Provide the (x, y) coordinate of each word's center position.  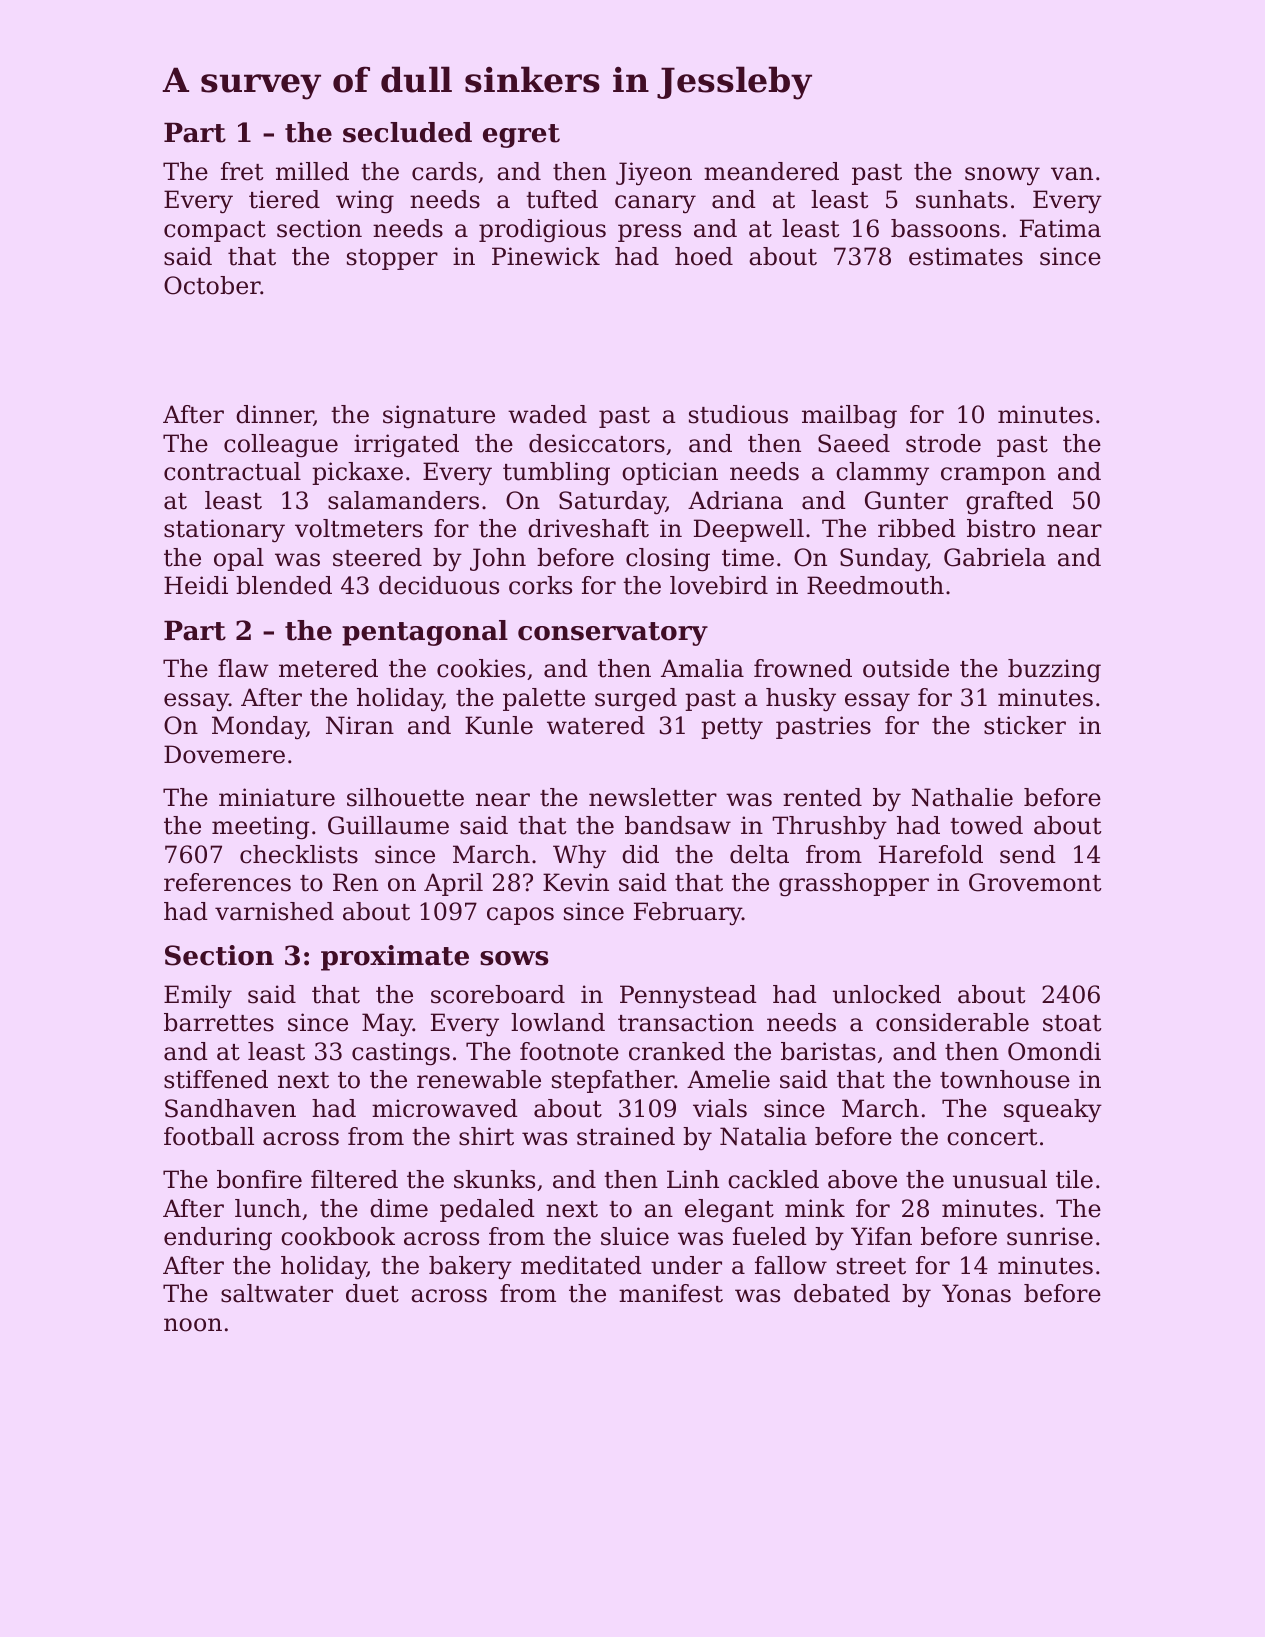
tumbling (556, 474)
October (212, 285)
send (1028, 854)
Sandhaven (230, 1108)
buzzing (1054, 671)
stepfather (613, 1081)
